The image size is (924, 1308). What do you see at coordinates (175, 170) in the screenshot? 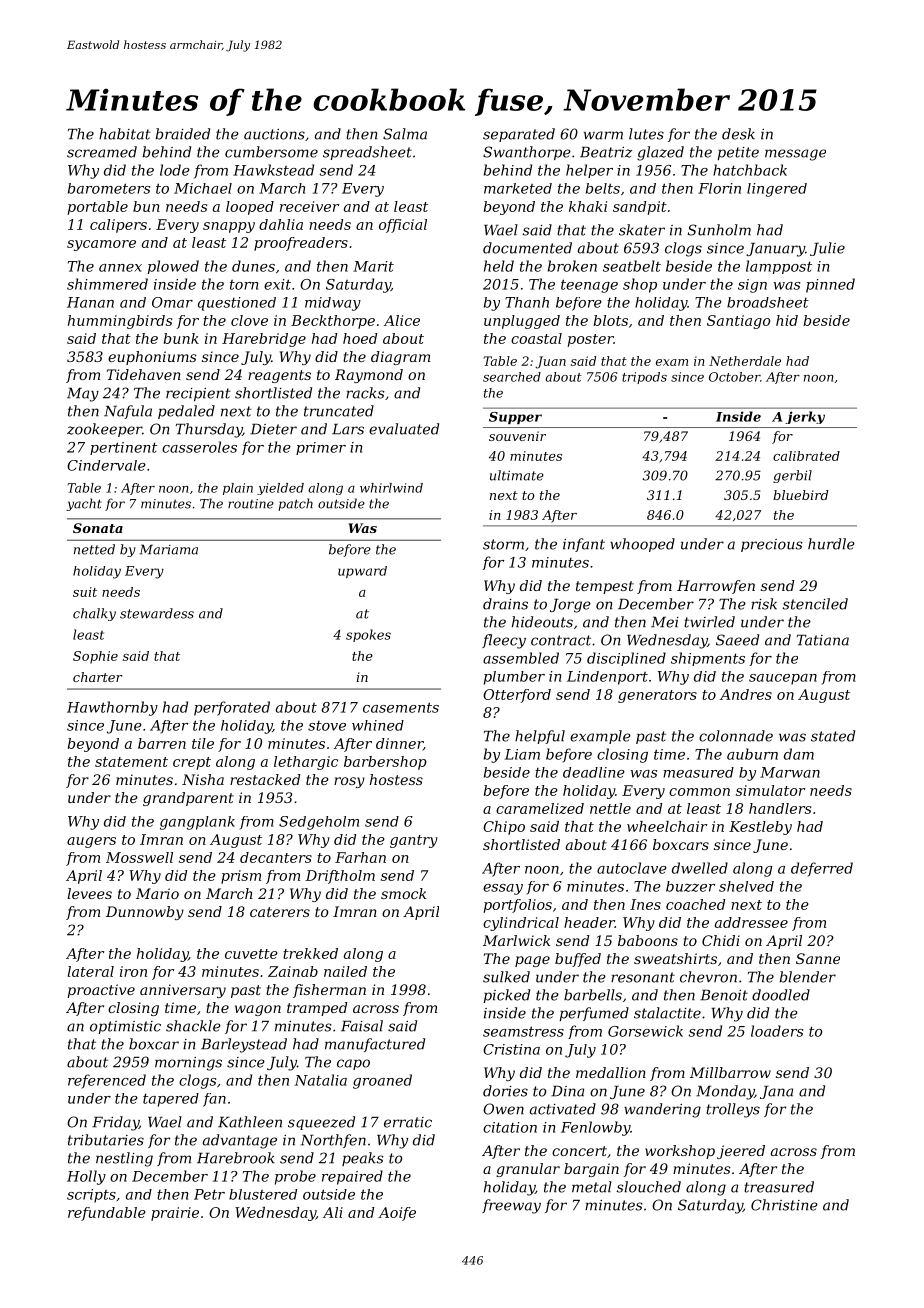
I see `lode` at bounding box center [175, 170].
